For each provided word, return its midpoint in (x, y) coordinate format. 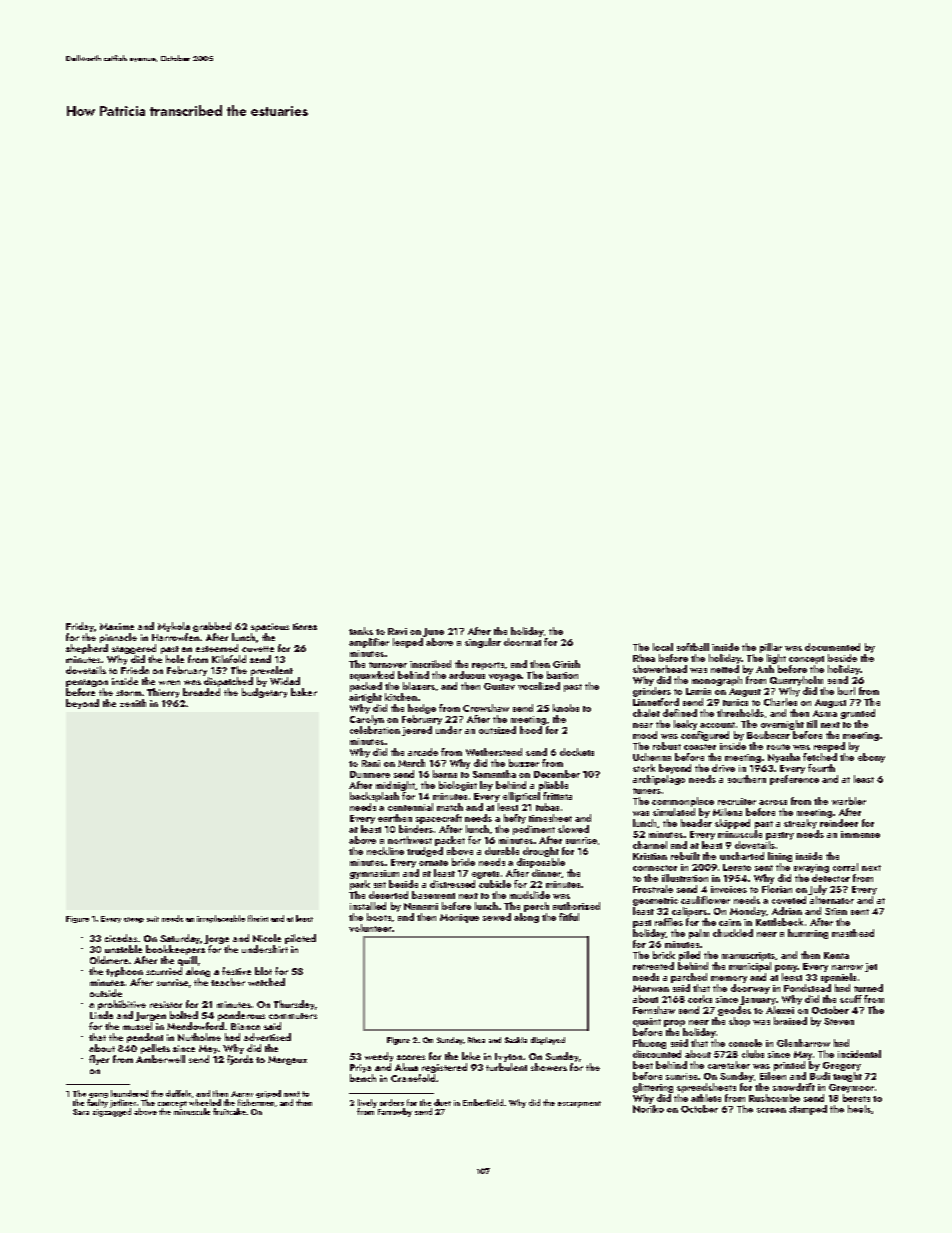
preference (794, 780)
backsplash (374, 797)
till (812, 724)
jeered (417, 731)
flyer (99, 1060)
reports (488, 666)
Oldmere (109, 960)
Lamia (698, 691)
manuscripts (748, 956)
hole (175, 659)
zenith (133, 703)
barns (445, 774)
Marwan (651, 988)
